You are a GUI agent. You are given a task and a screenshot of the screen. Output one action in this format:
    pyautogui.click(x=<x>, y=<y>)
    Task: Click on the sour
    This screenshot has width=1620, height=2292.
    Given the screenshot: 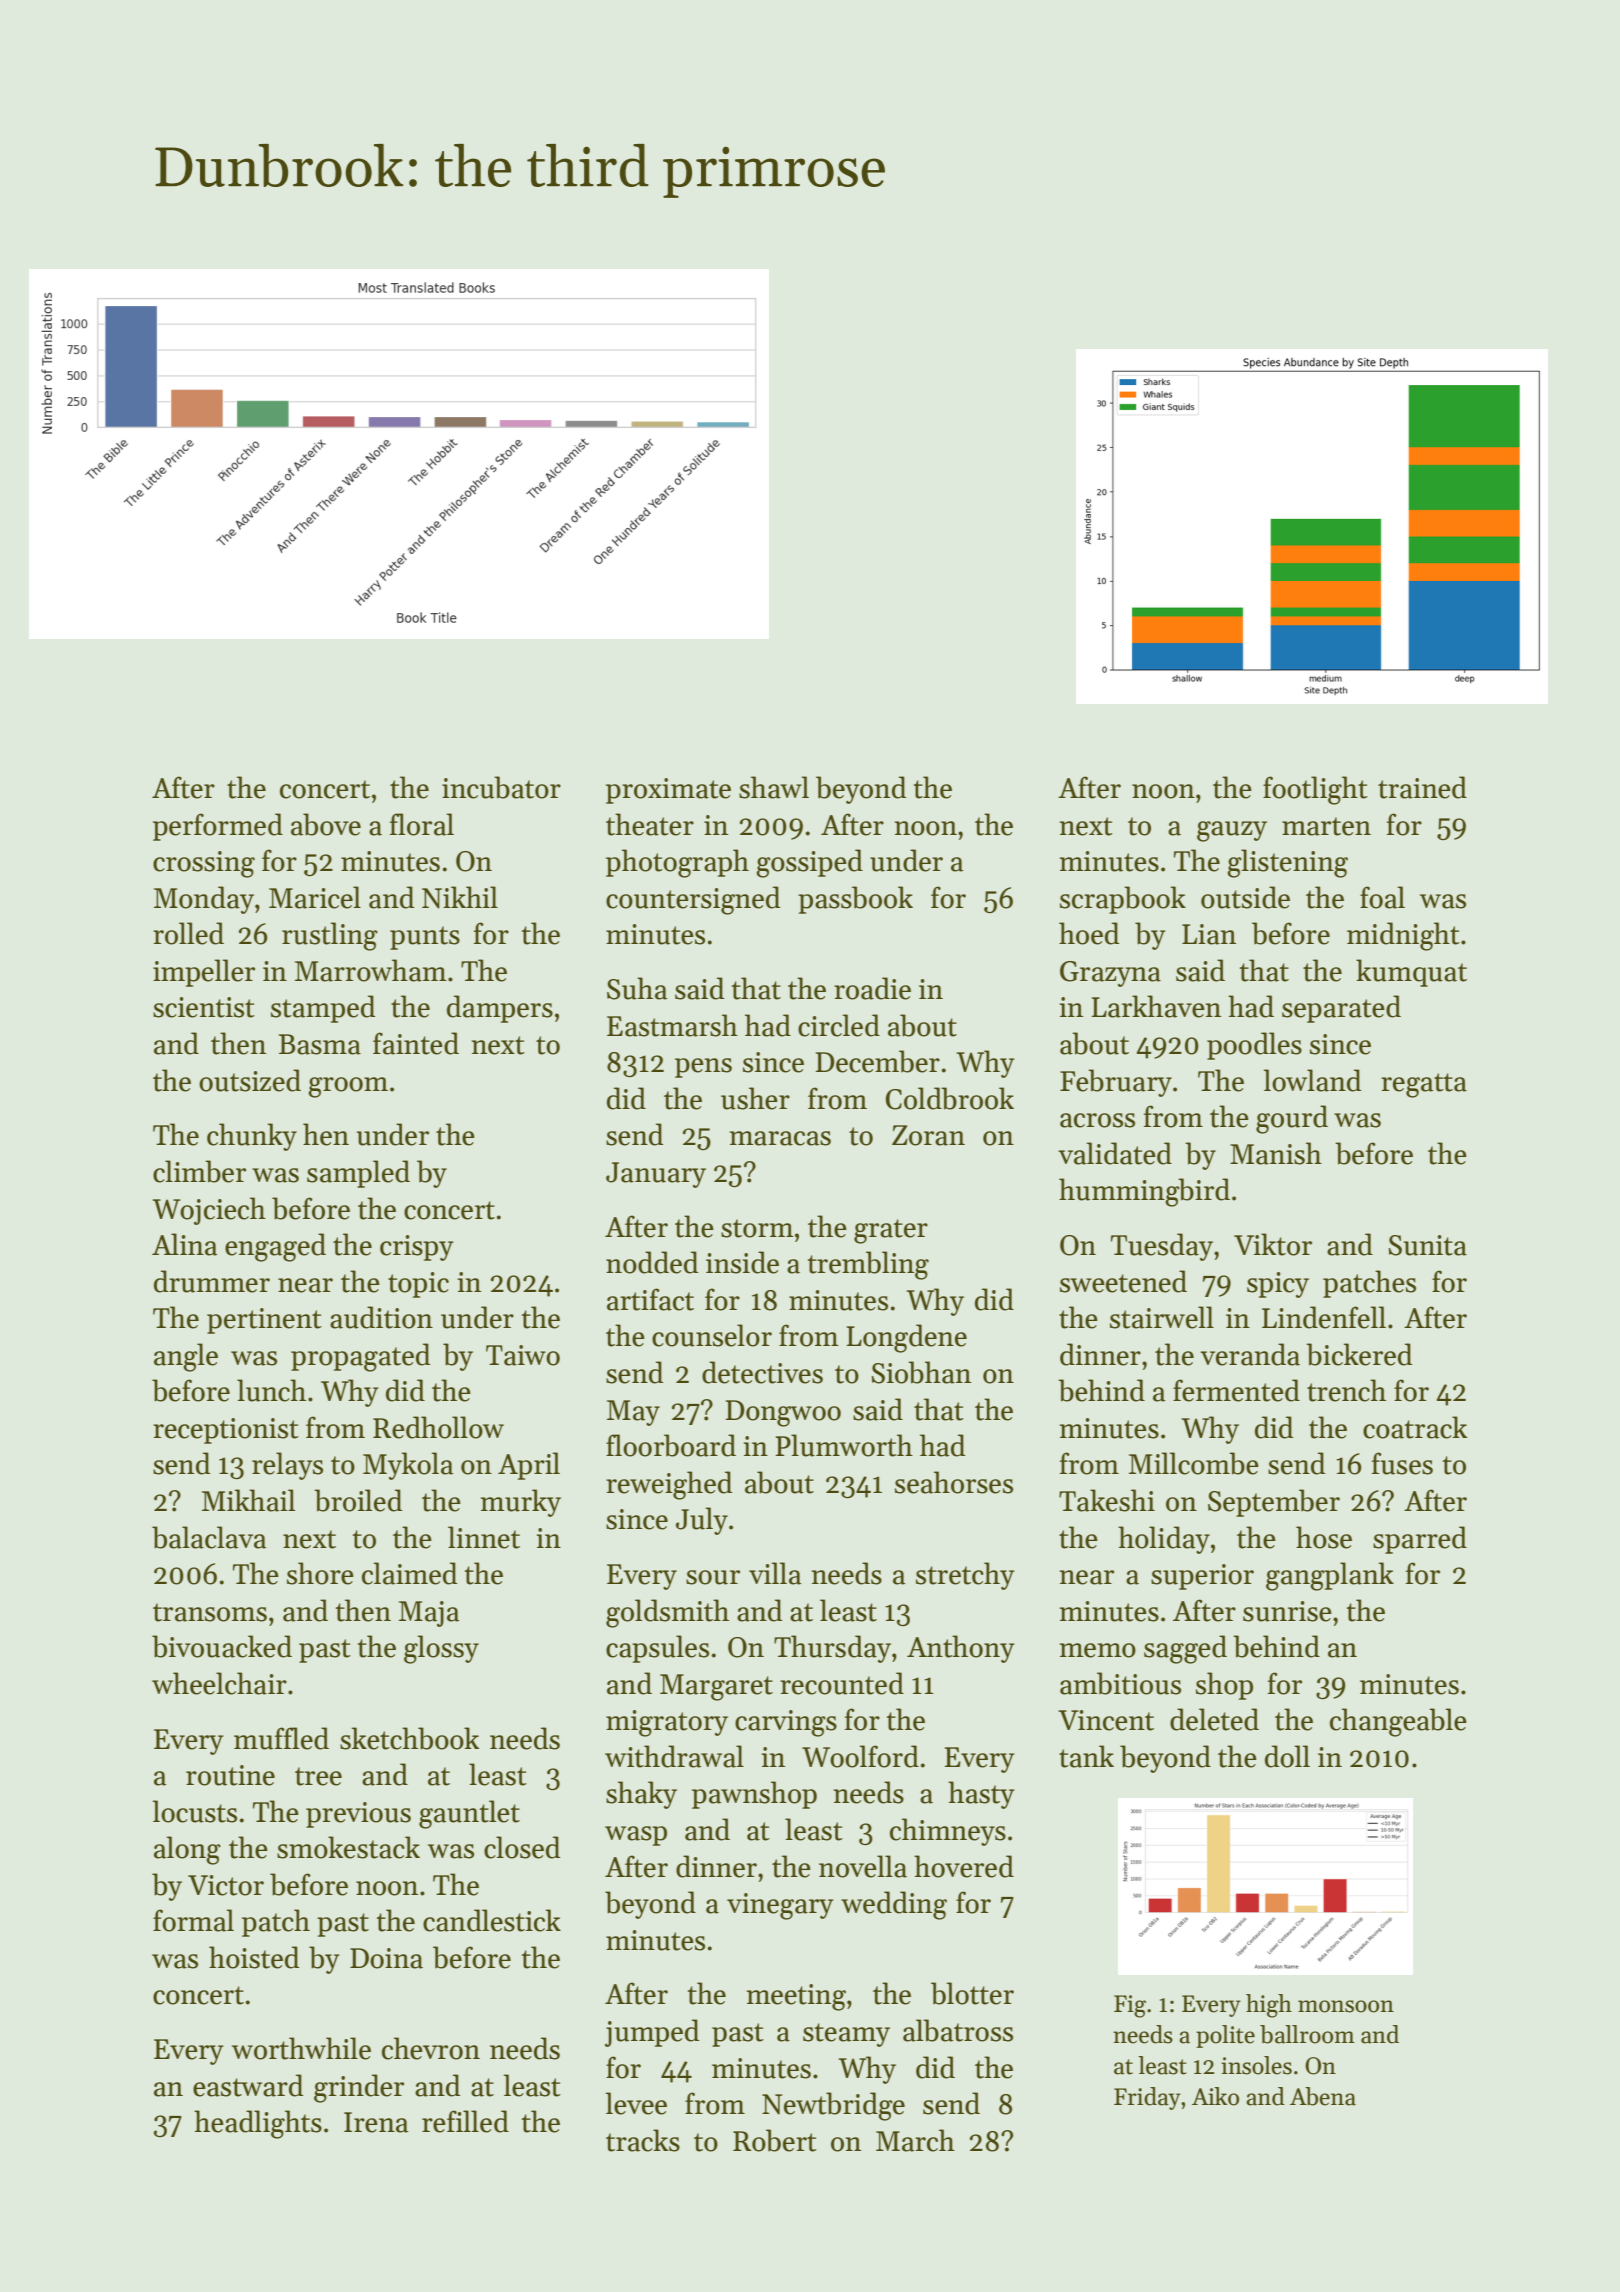 What is the action you would take?
    pyautogui.click(x=713, y=1577)
